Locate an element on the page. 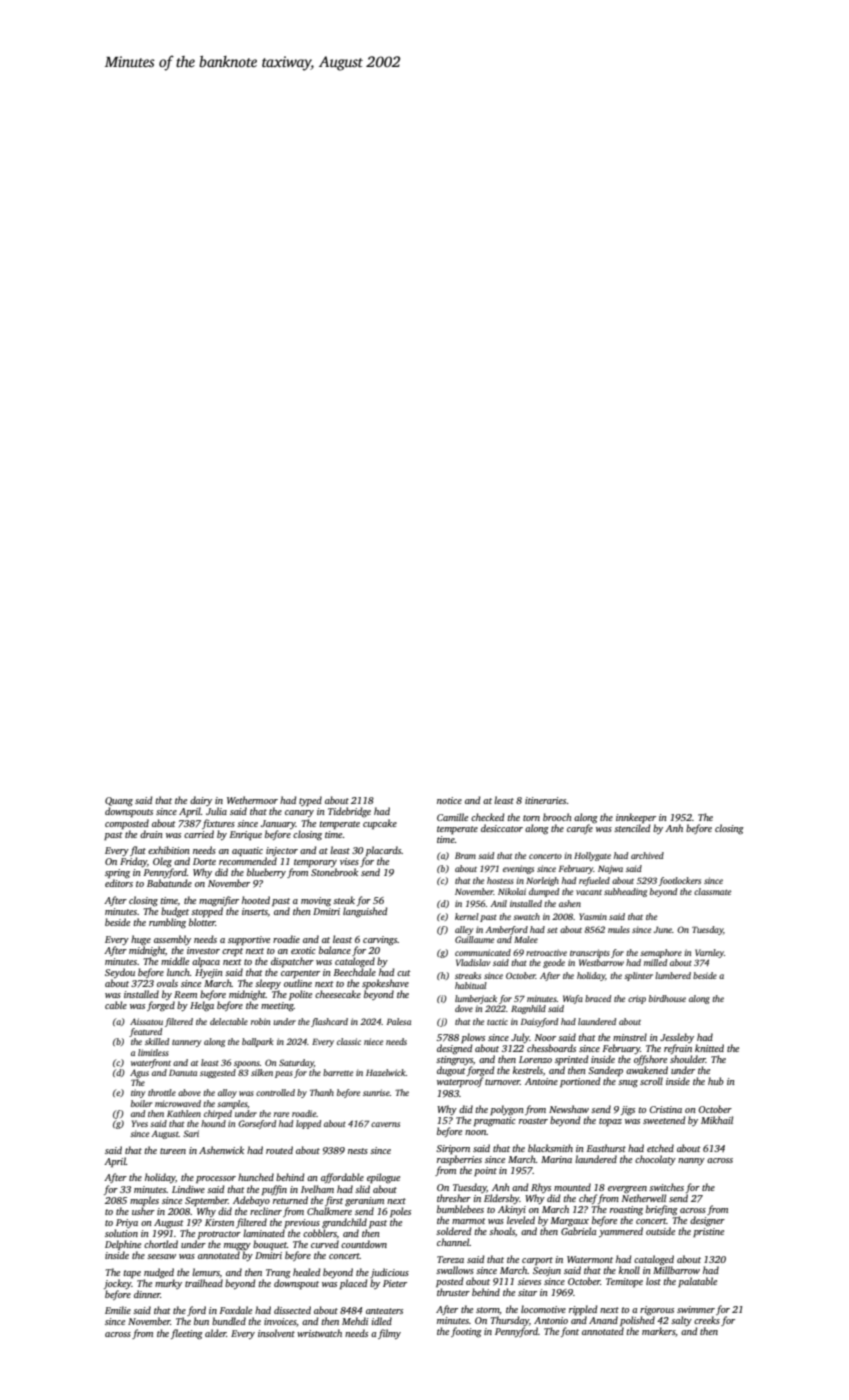  nests is located at coordinates (358, 1151).
